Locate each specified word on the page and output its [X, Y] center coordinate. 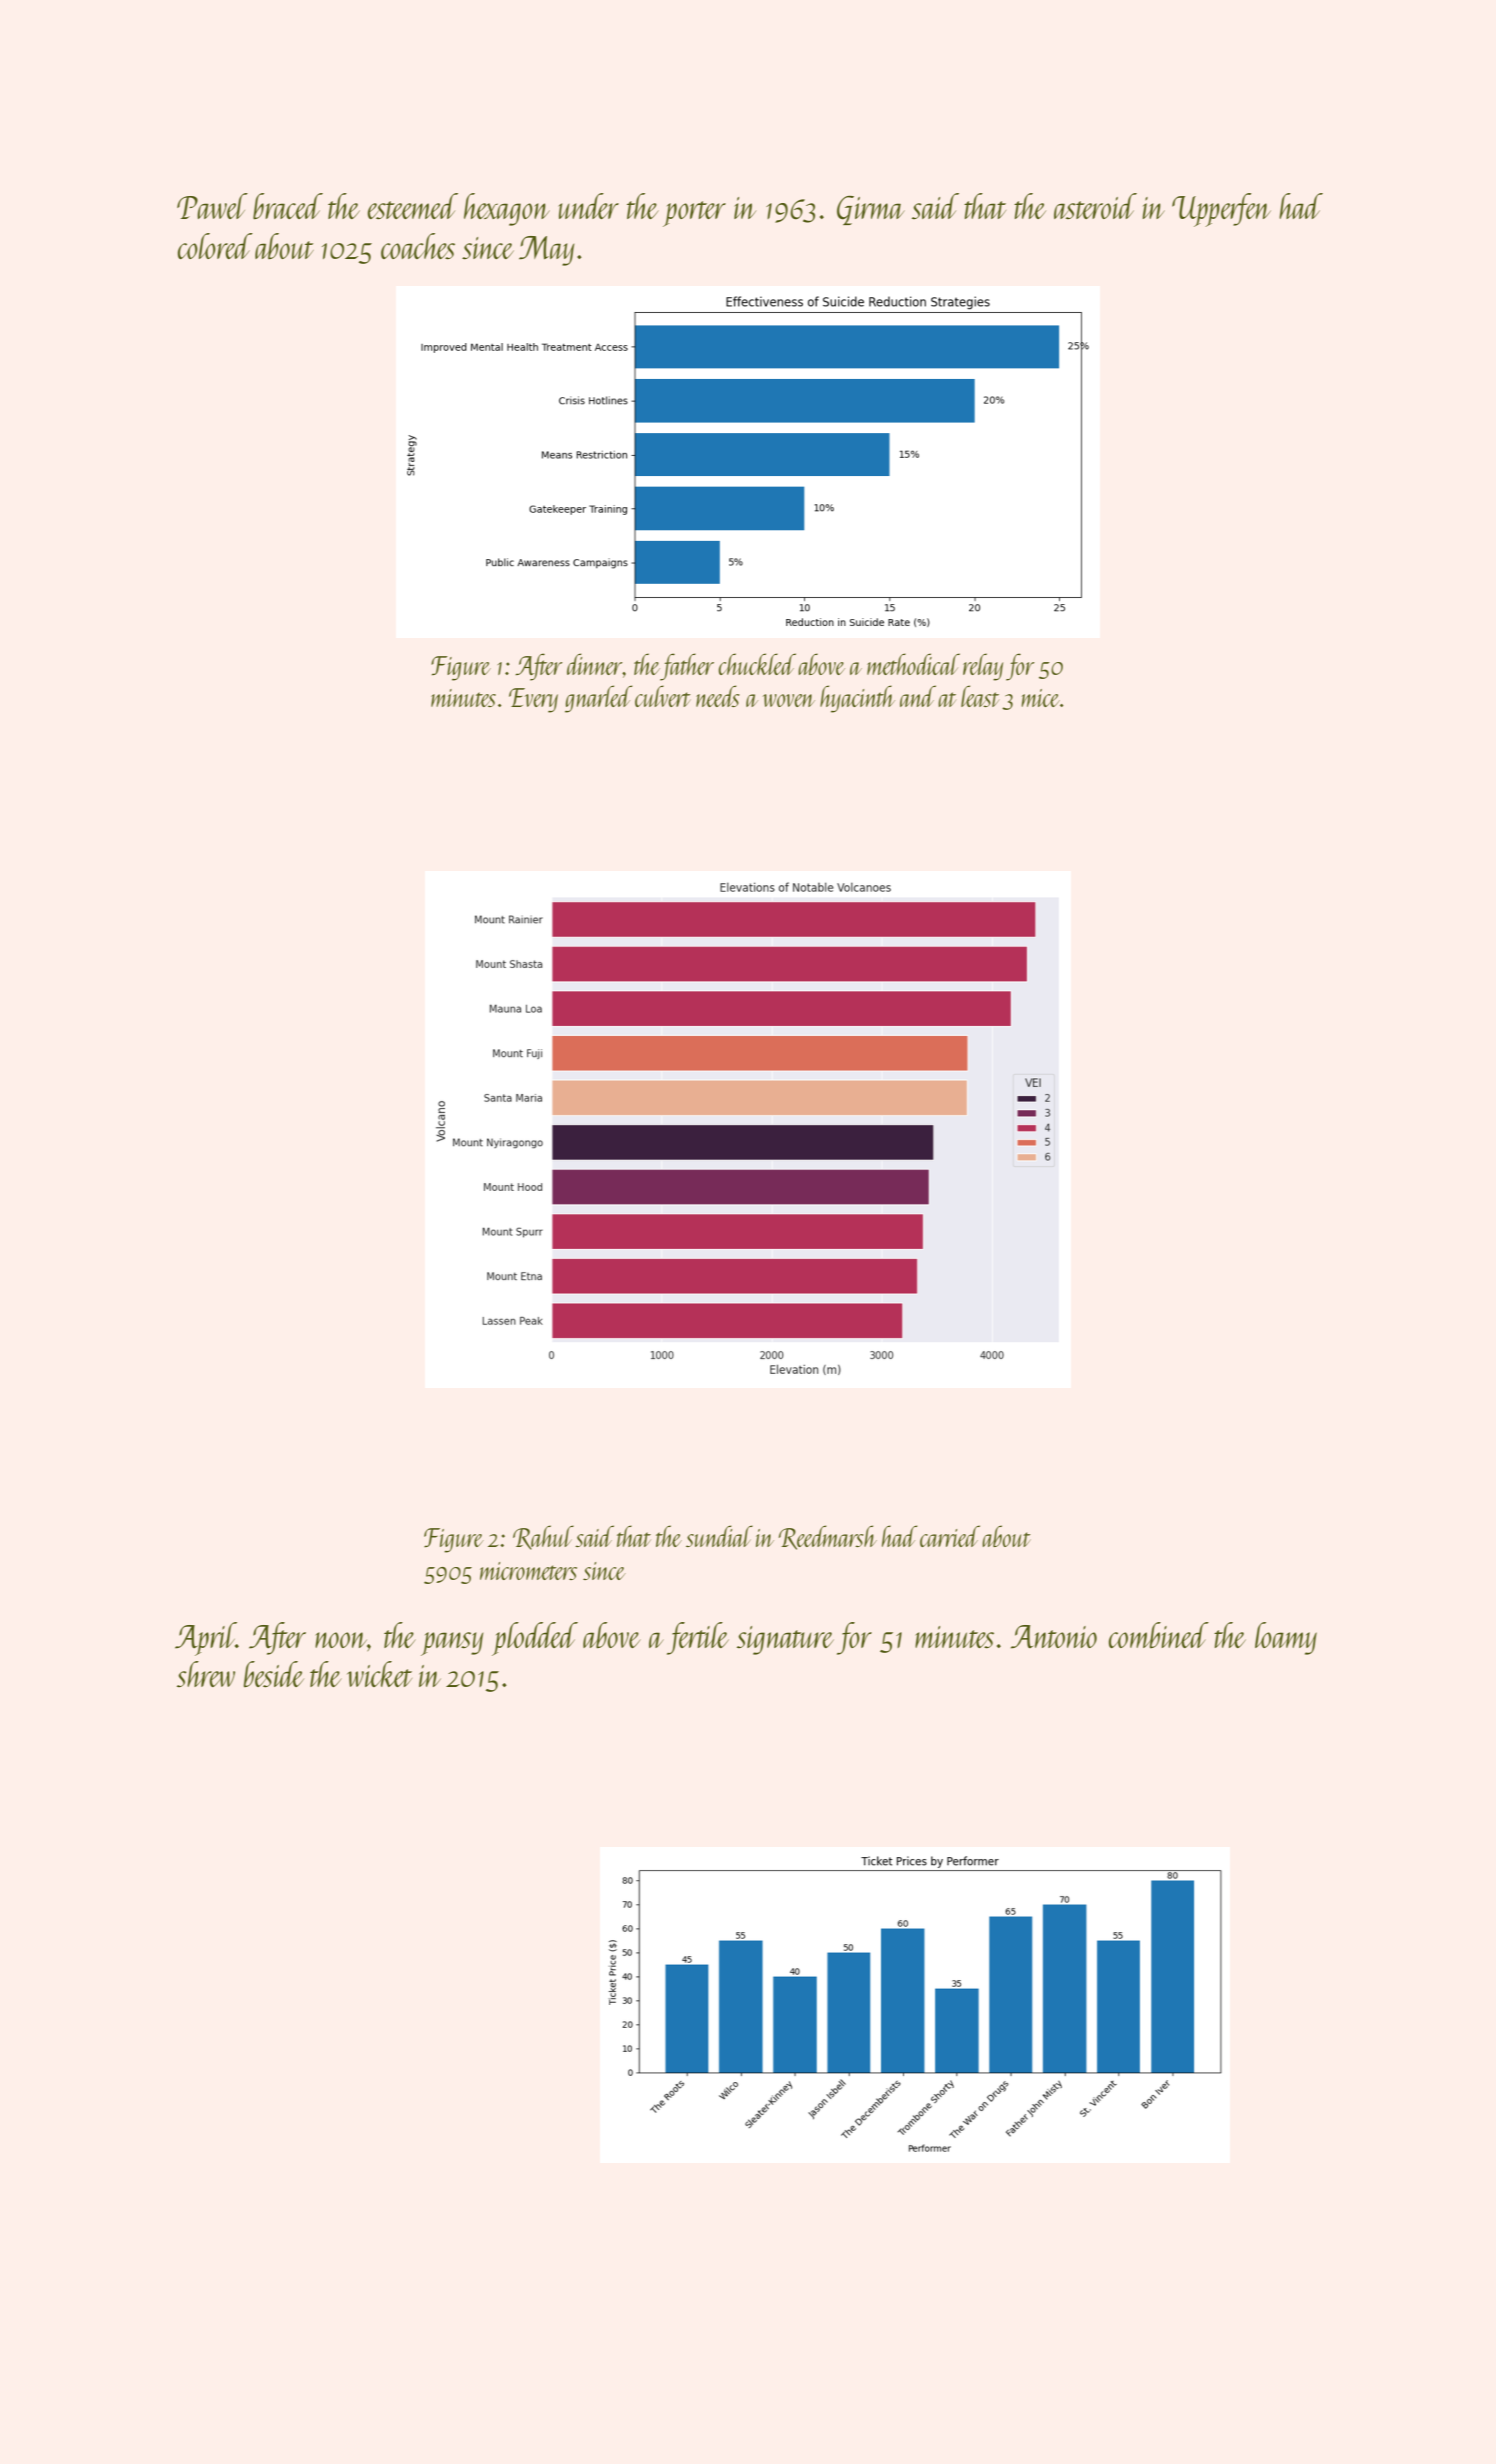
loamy [1286, 1638]
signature [785, 1640]
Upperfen [1221, 210]
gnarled [599, 699]
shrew [206, 1674]
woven [789, 700]
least [980, 696]
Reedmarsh [828, 1537]
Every [533, 700]
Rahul [543, 1537]
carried [950, 1536]
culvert [663, 696]
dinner [595, 664]
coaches [418, 246]
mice [1040, 698]
